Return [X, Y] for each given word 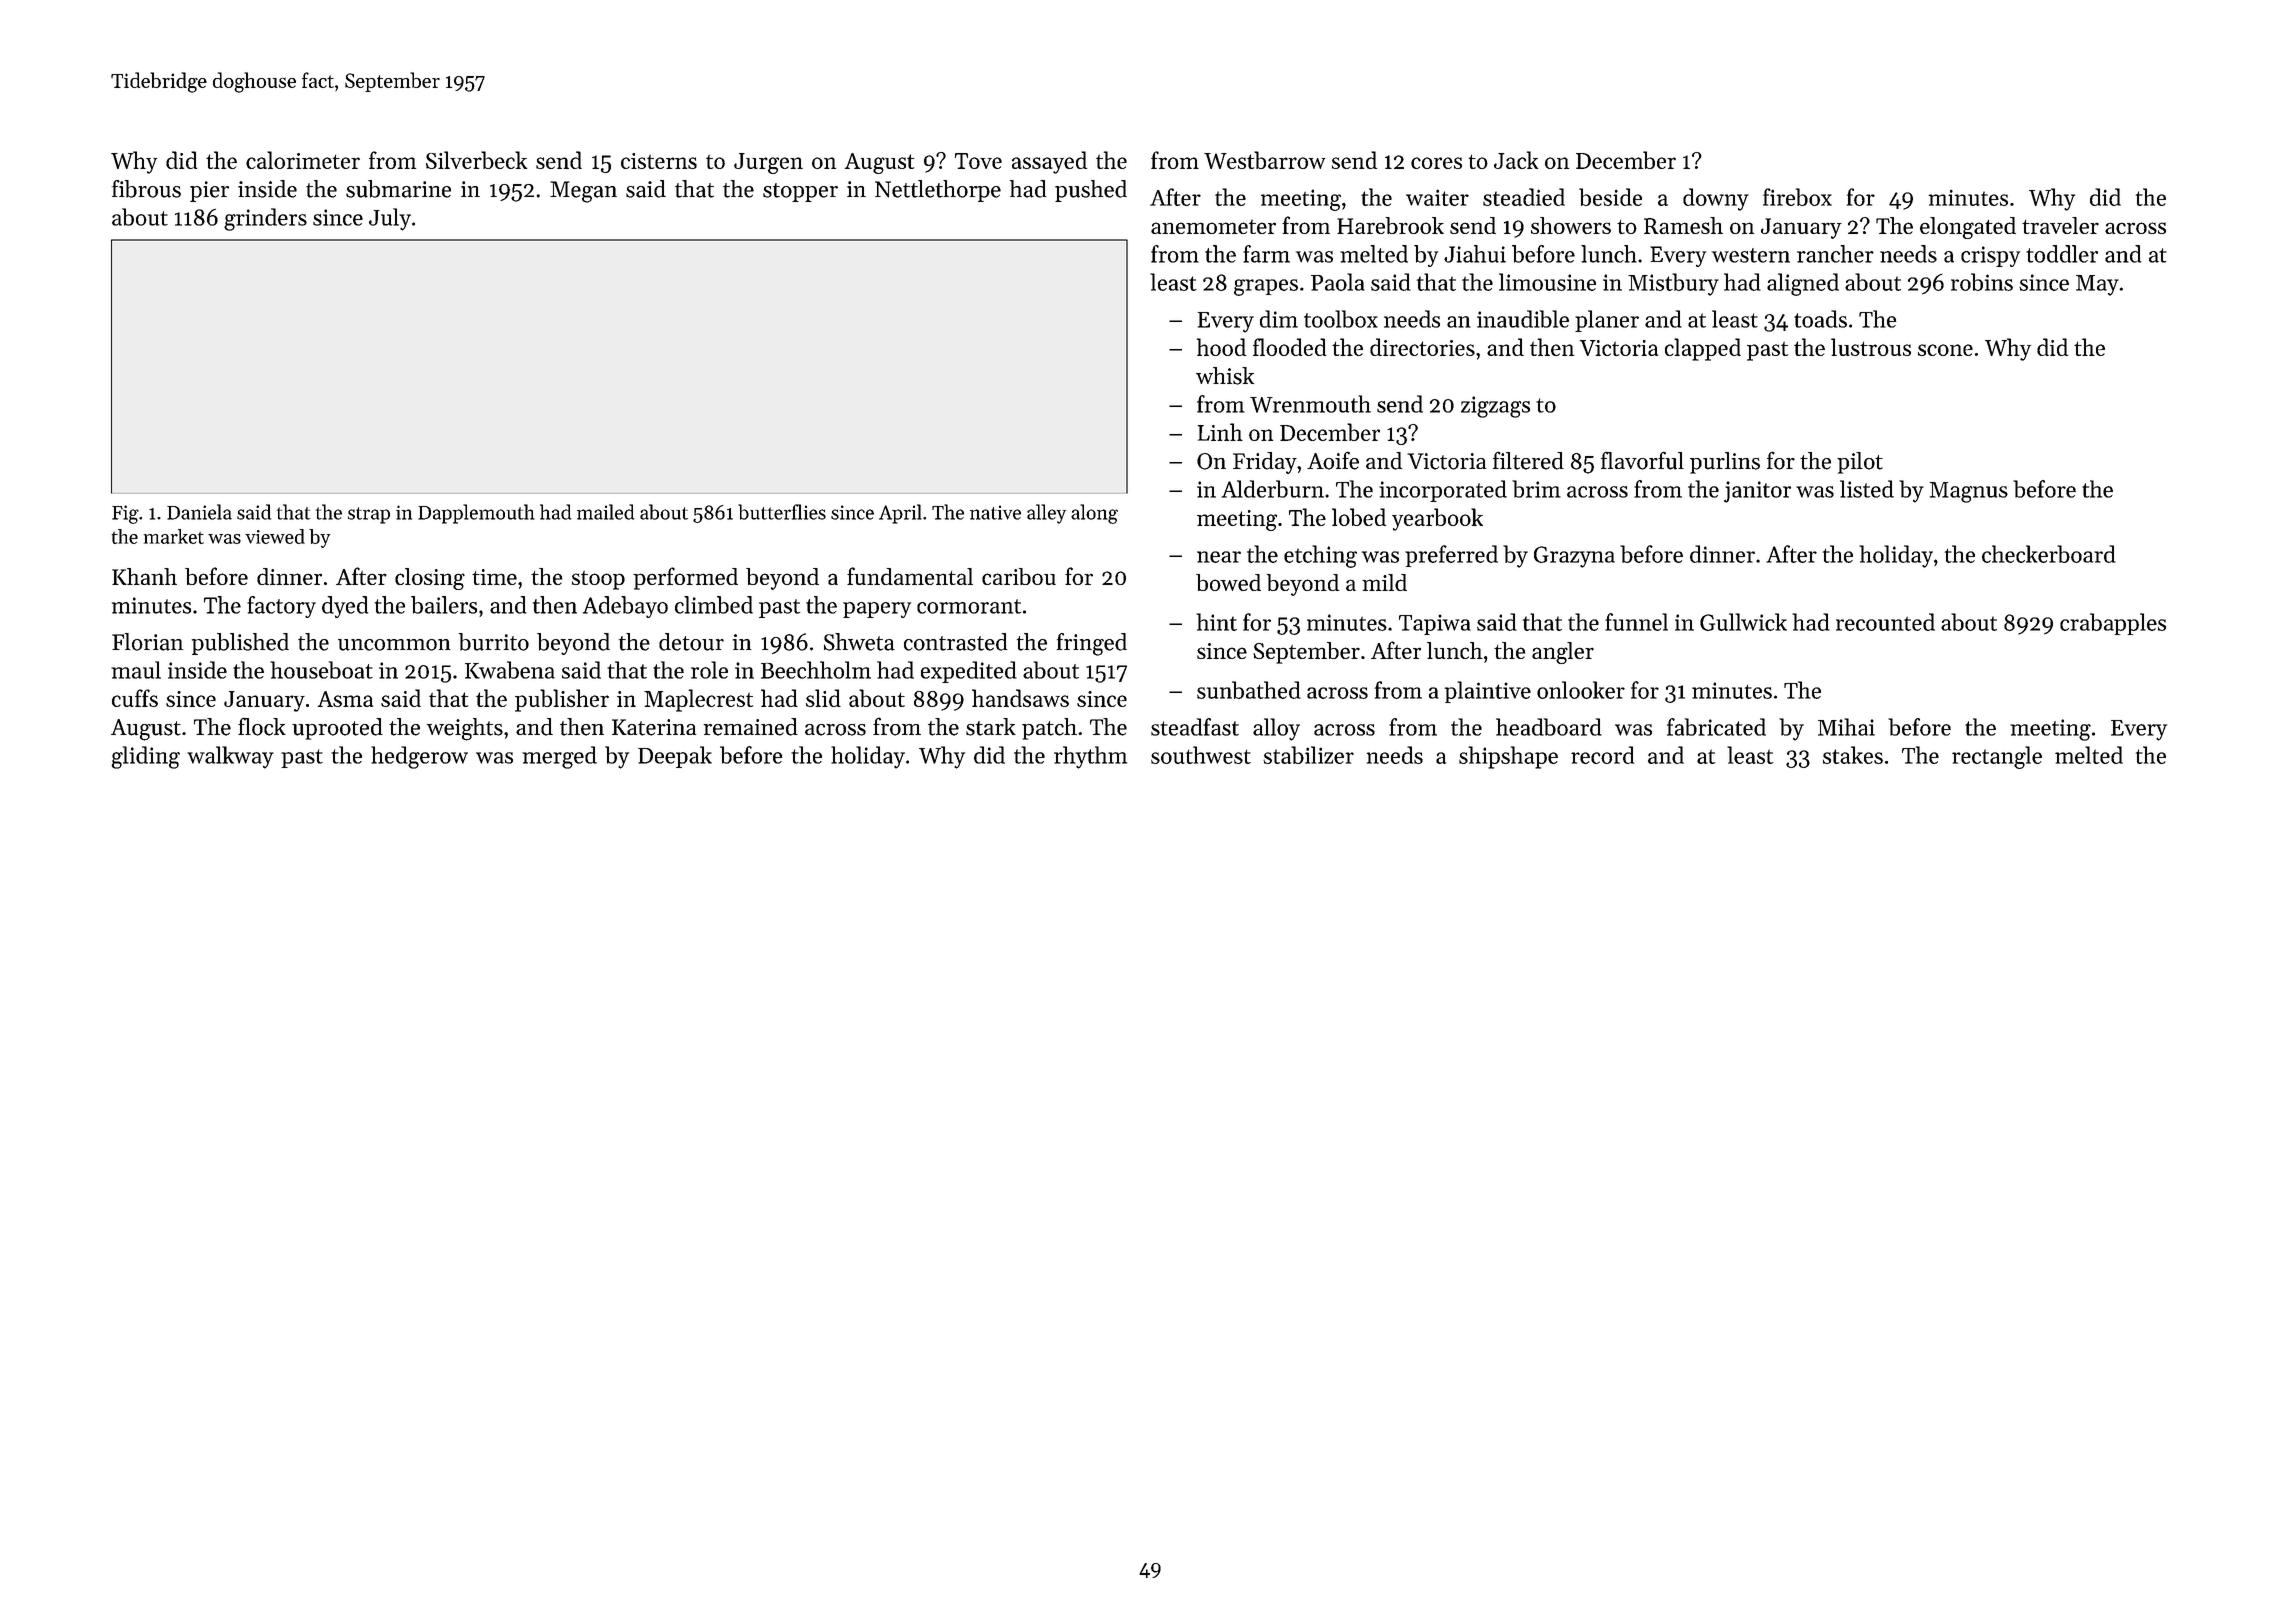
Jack [1516, 160]
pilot [1860, 463]
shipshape [1508, 757]
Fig [125, 514]
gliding [145, 757]
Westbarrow [1264, 160]
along [1094, 514]
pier [209, 191]
